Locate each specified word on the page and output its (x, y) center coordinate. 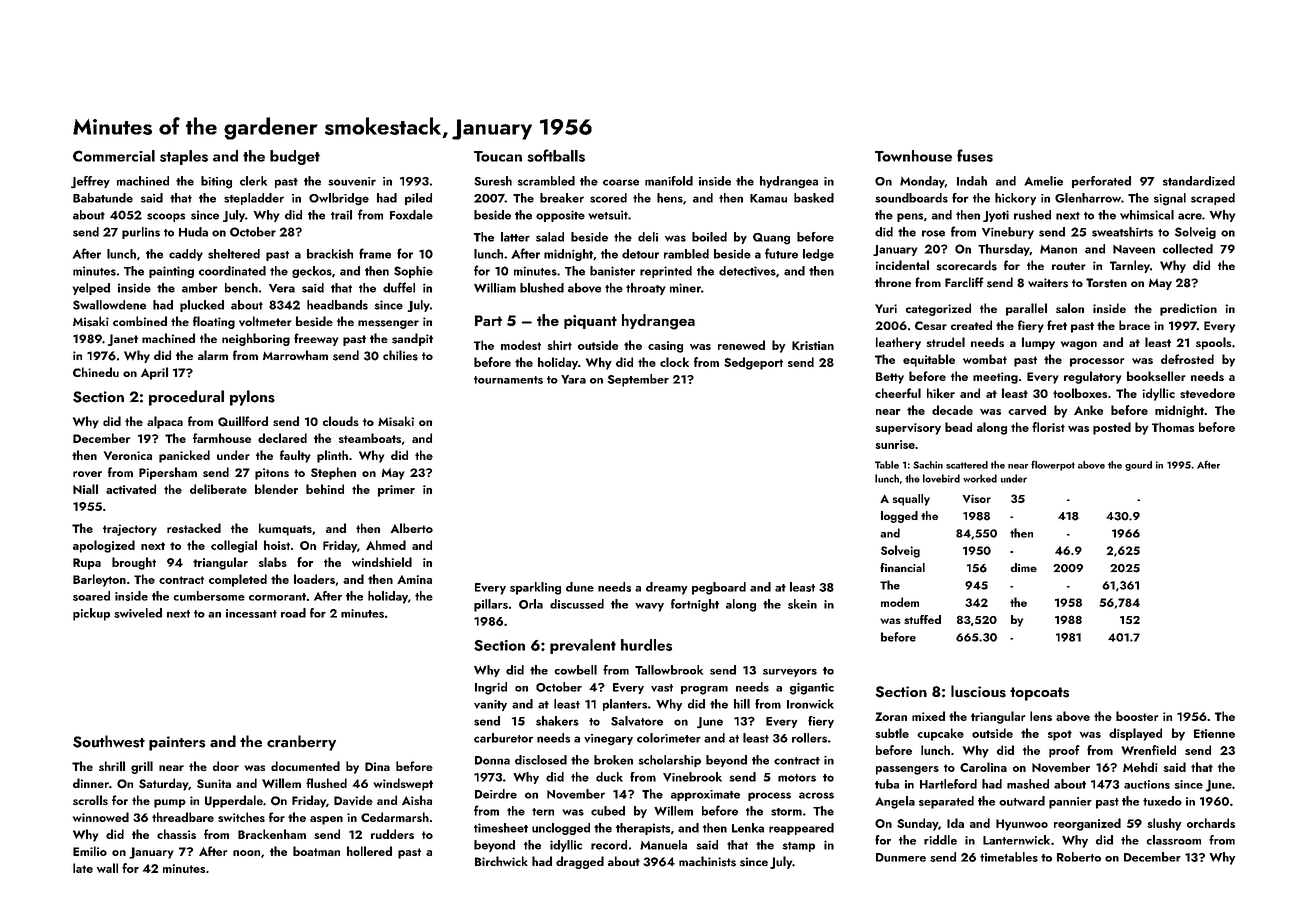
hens (670, 198)
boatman (316, 851)
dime (1024, 567)
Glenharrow (1088, 198)
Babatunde (103, 198)
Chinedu (96, 372)
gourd (1138, 466)
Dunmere (901, 857)
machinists (707, 861)
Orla (531, 604)
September (638, 380)
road (293, 613)
